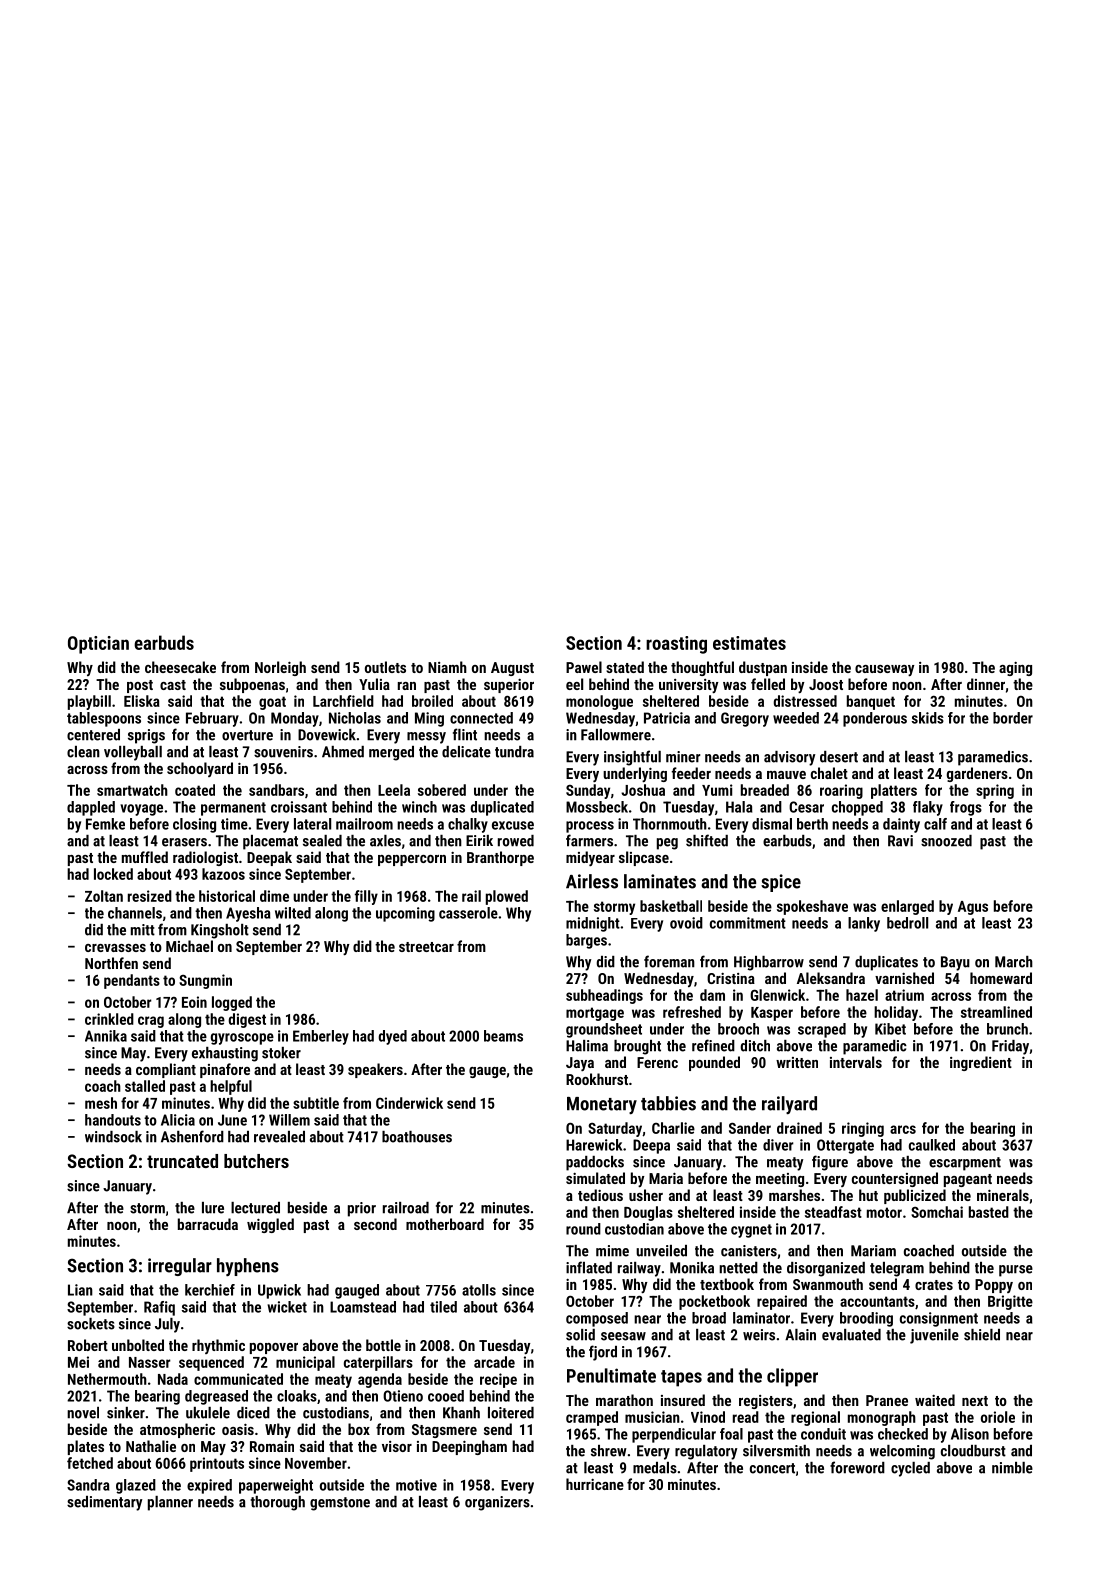 The height and width of the image is (1593, 1100). I want to click on enlarged, so click(907, 907).
